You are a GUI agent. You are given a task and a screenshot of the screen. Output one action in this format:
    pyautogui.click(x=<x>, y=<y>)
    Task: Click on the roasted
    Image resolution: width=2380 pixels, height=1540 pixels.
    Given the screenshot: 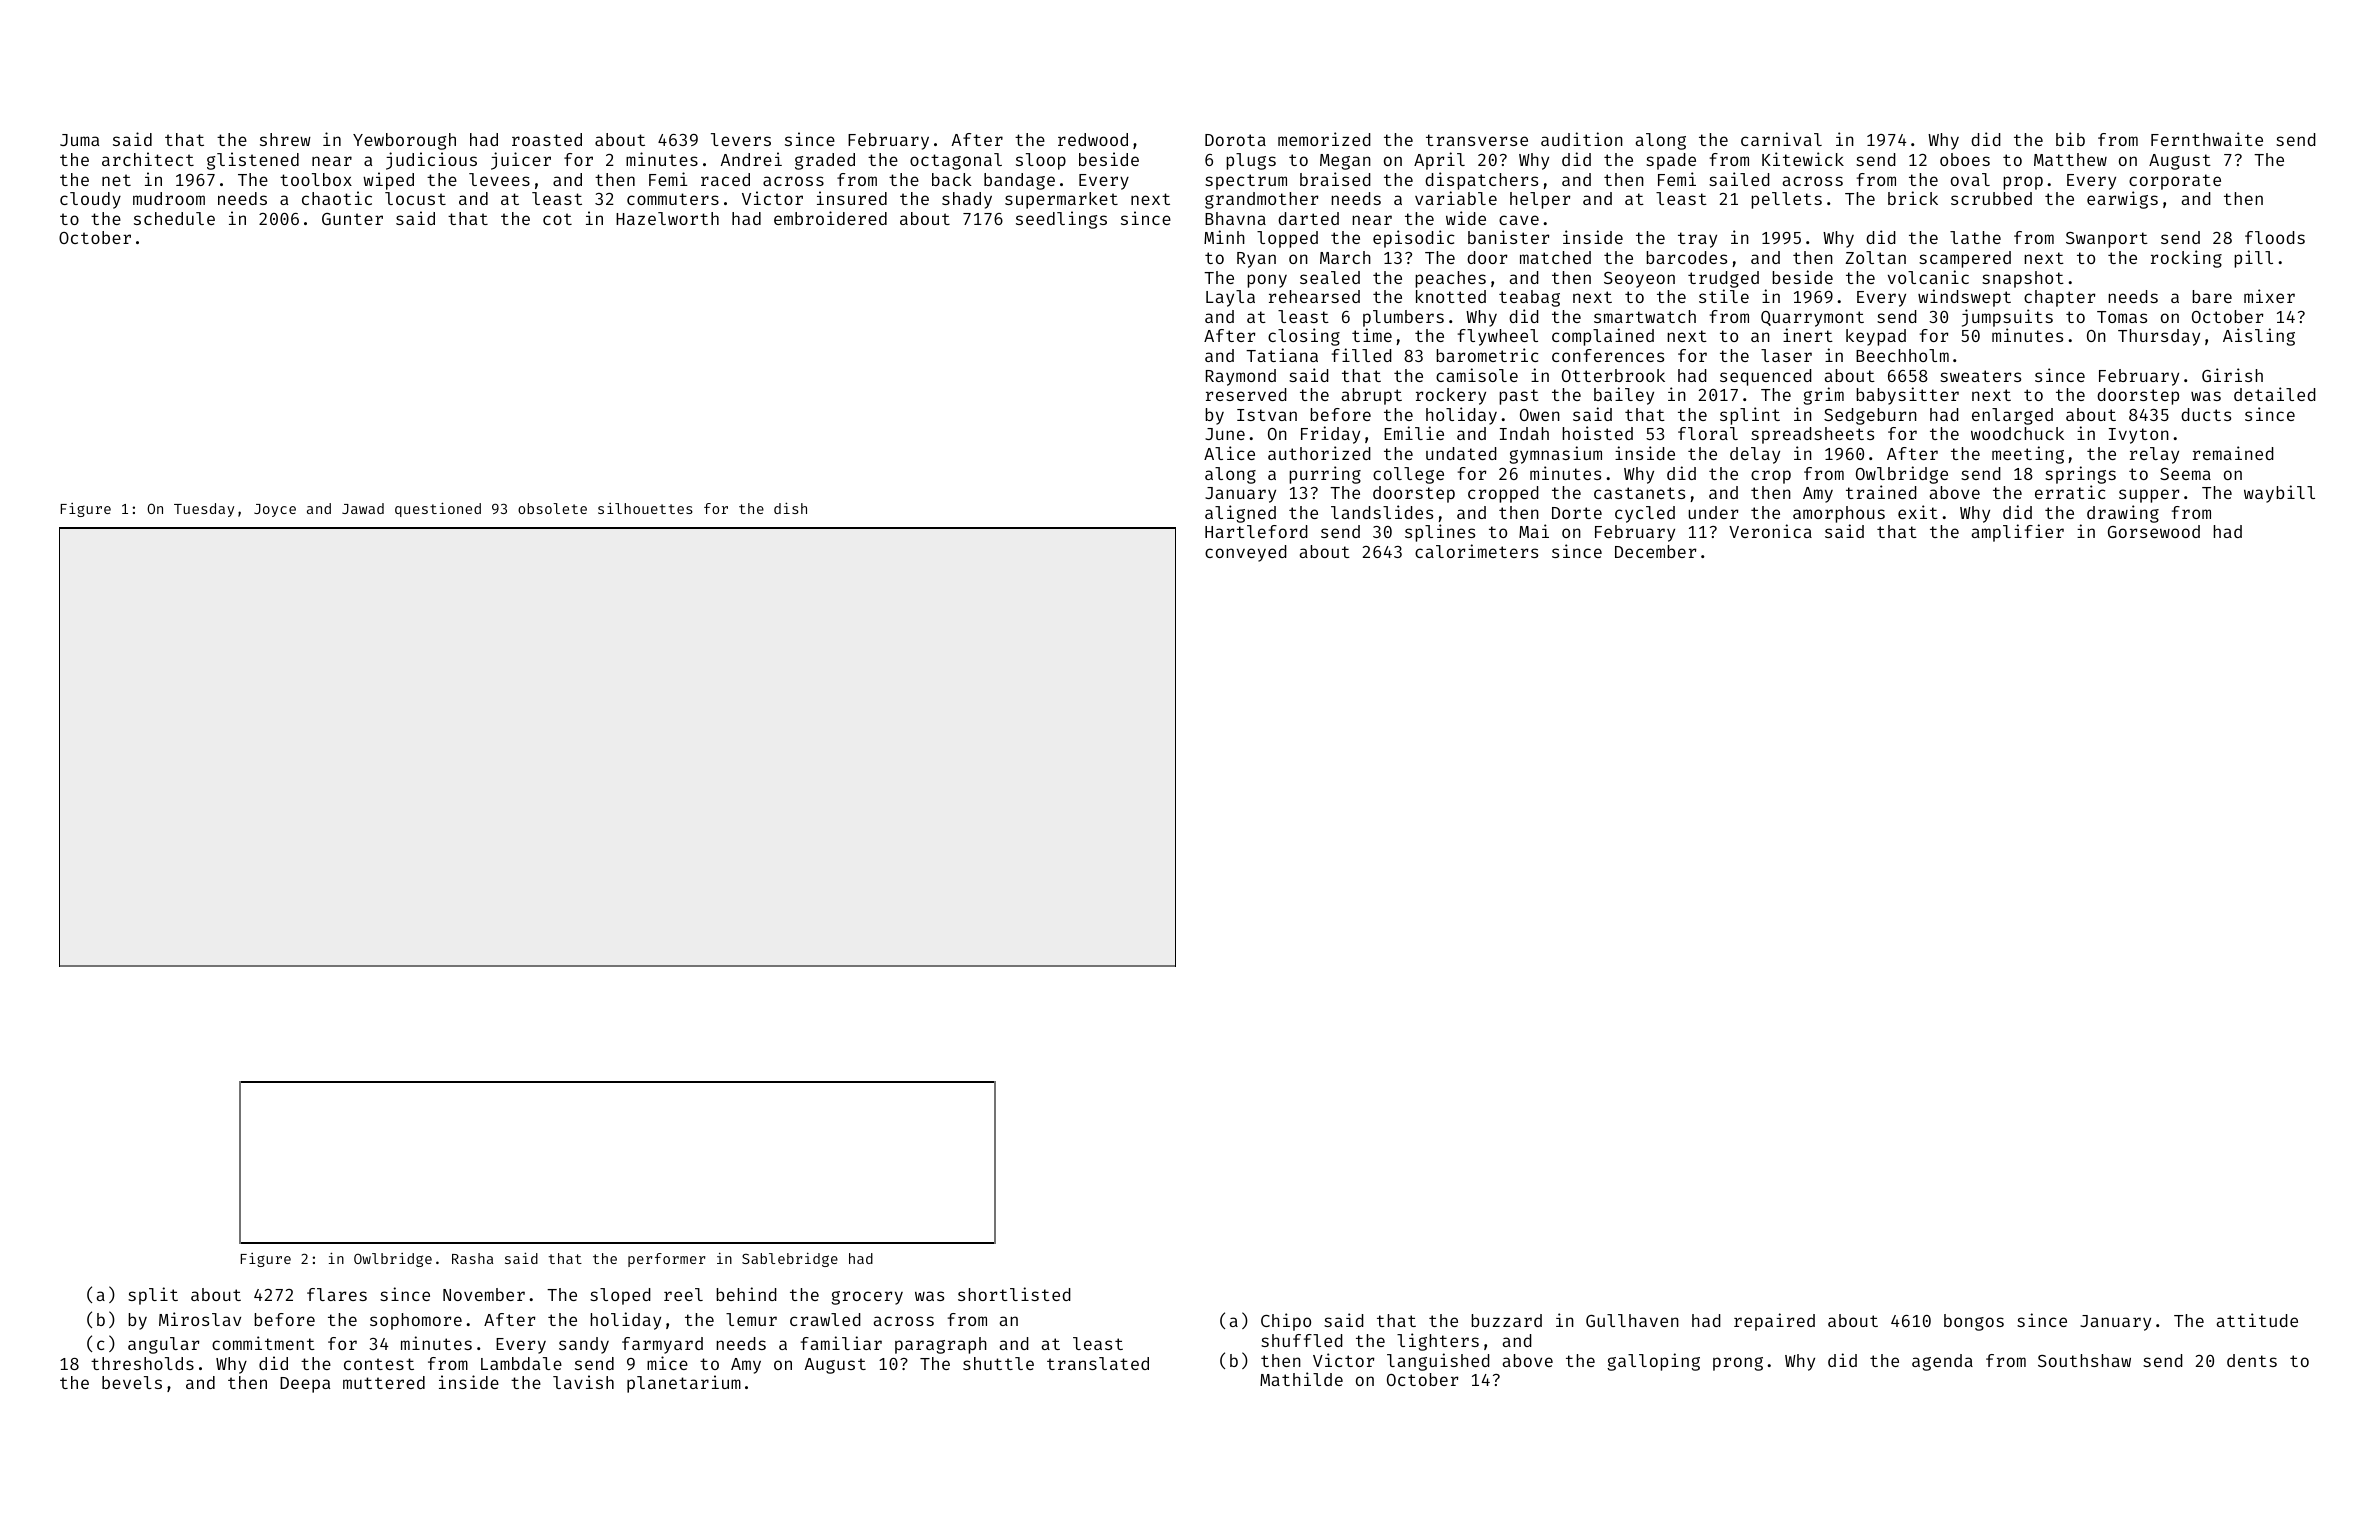 What is the action you would take?
    pyautogui.click(x=547, y=139)
